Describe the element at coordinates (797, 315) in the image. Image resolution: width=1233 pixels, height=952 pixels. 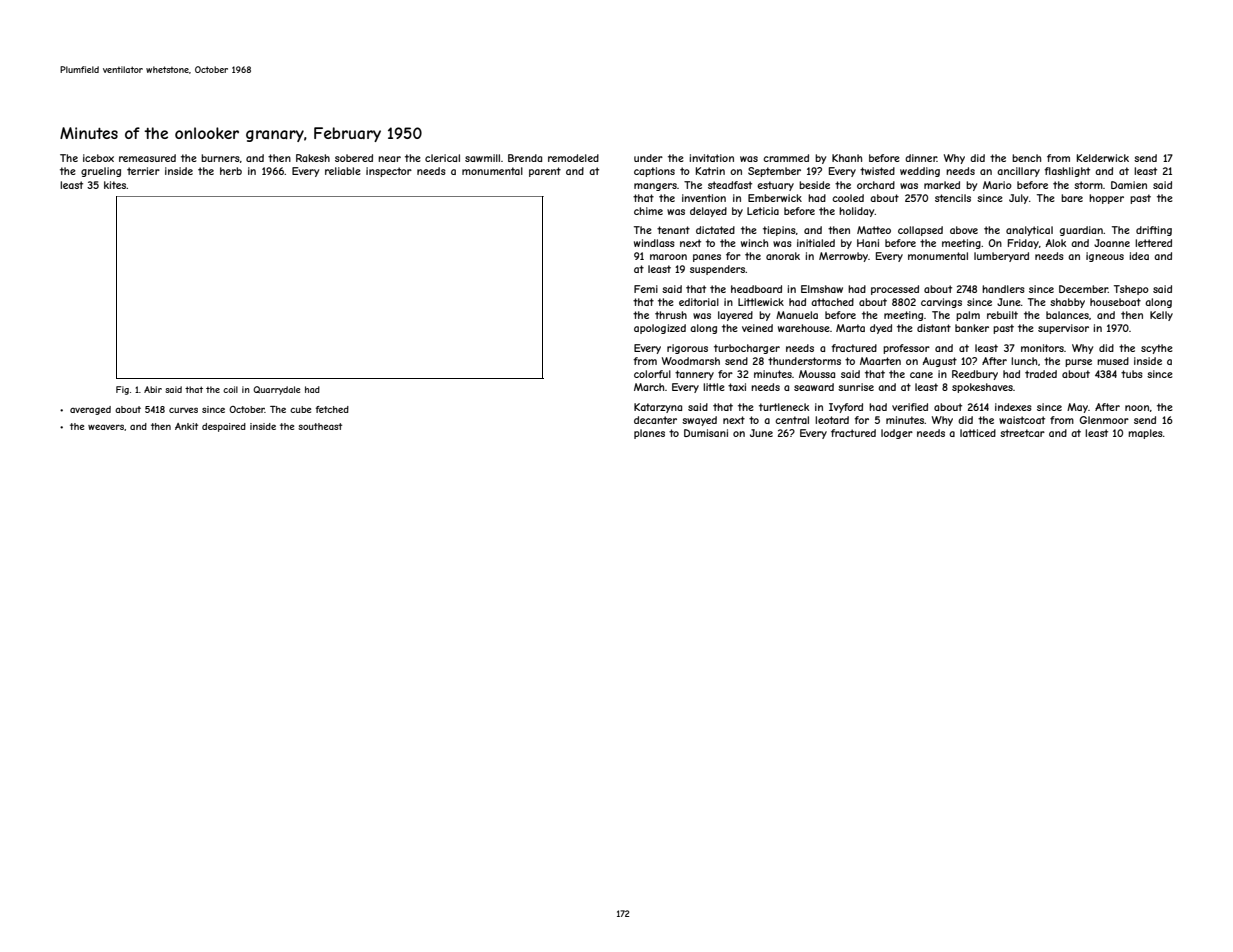
I see `Manuela` at that location.
